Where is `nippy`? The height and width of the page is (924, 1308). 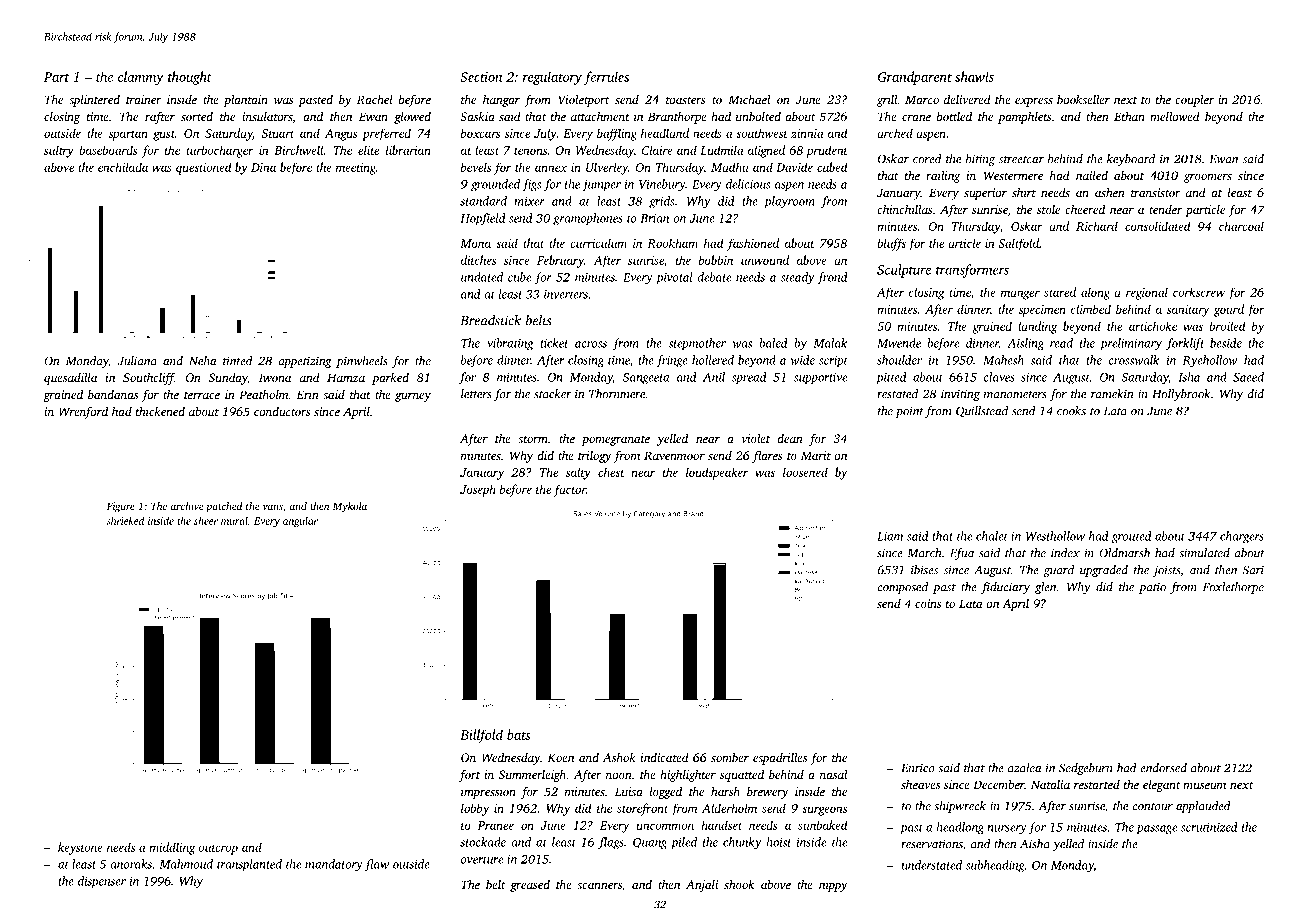
nippy is located at coordinates (833, 886).
